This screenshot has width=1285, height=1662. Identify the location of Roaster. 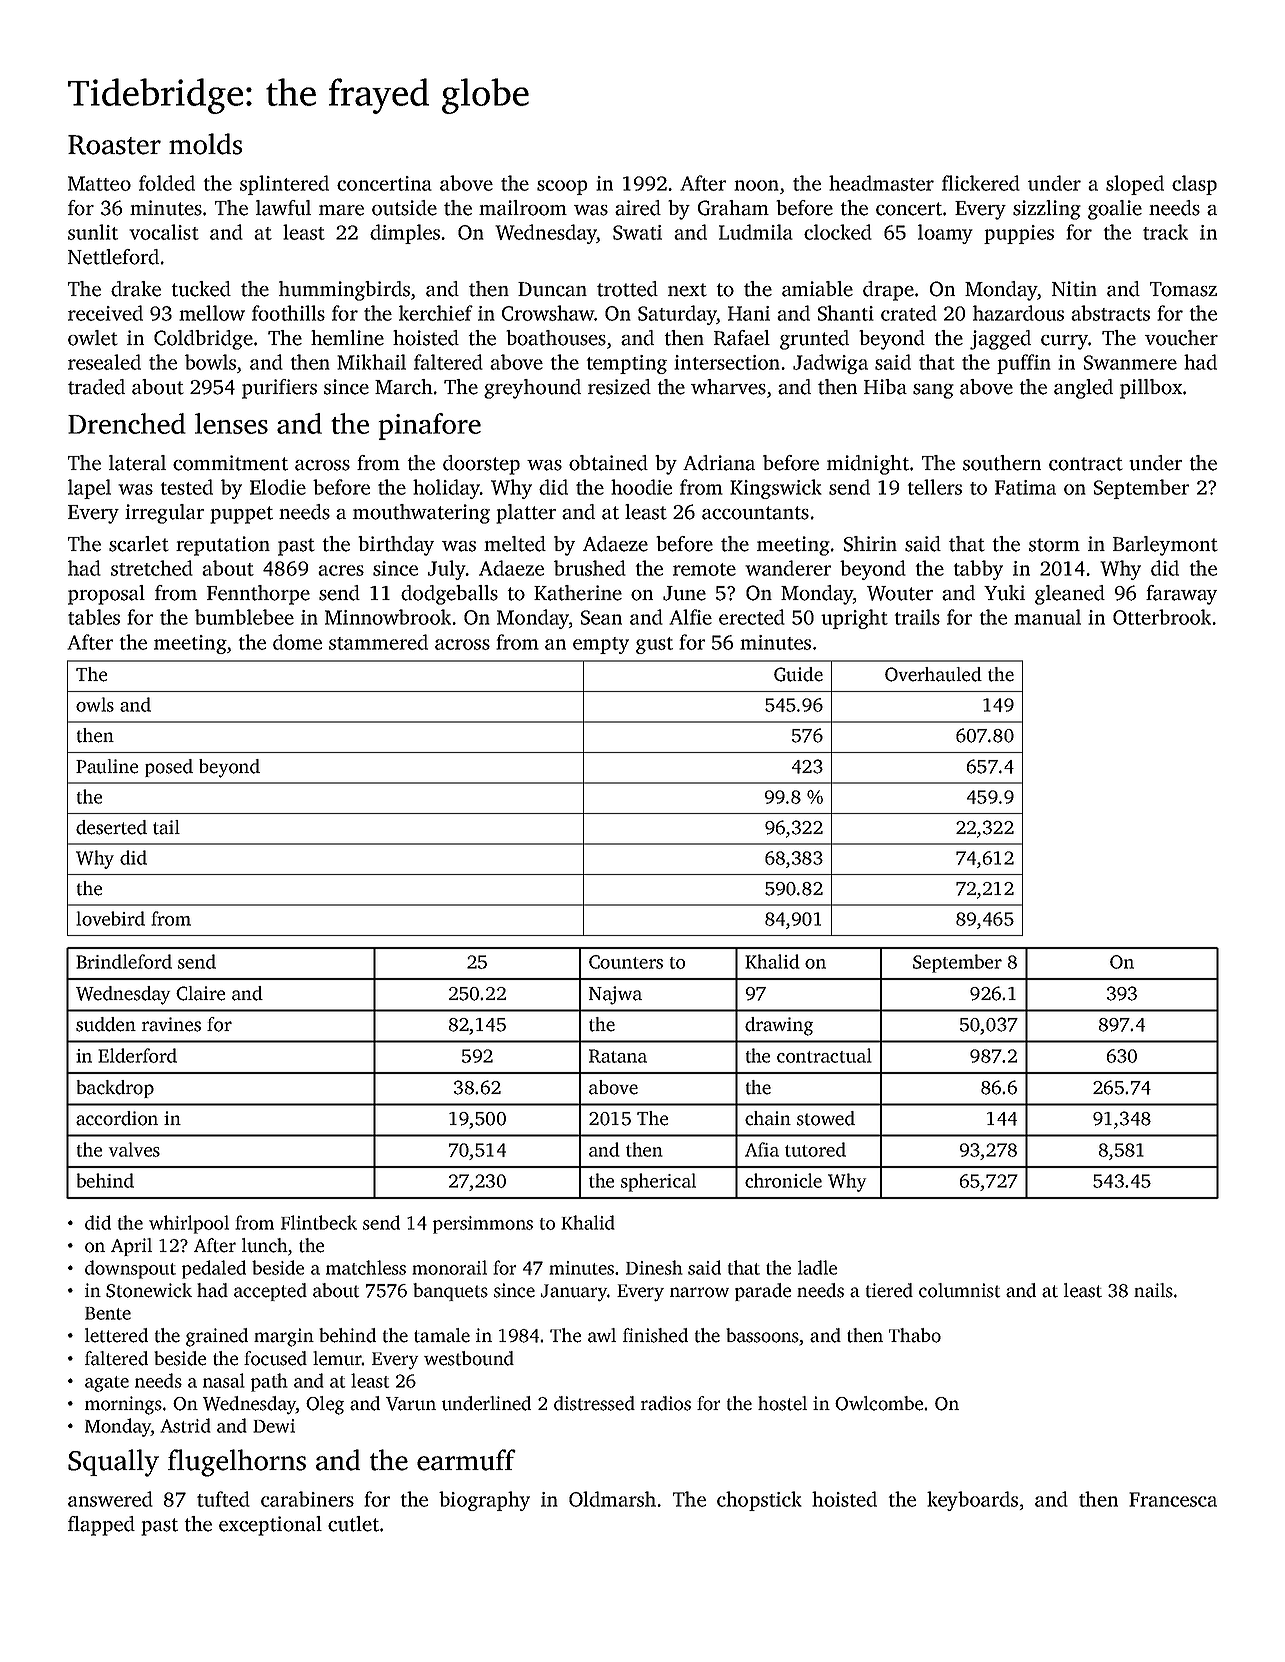
(114, 145).
